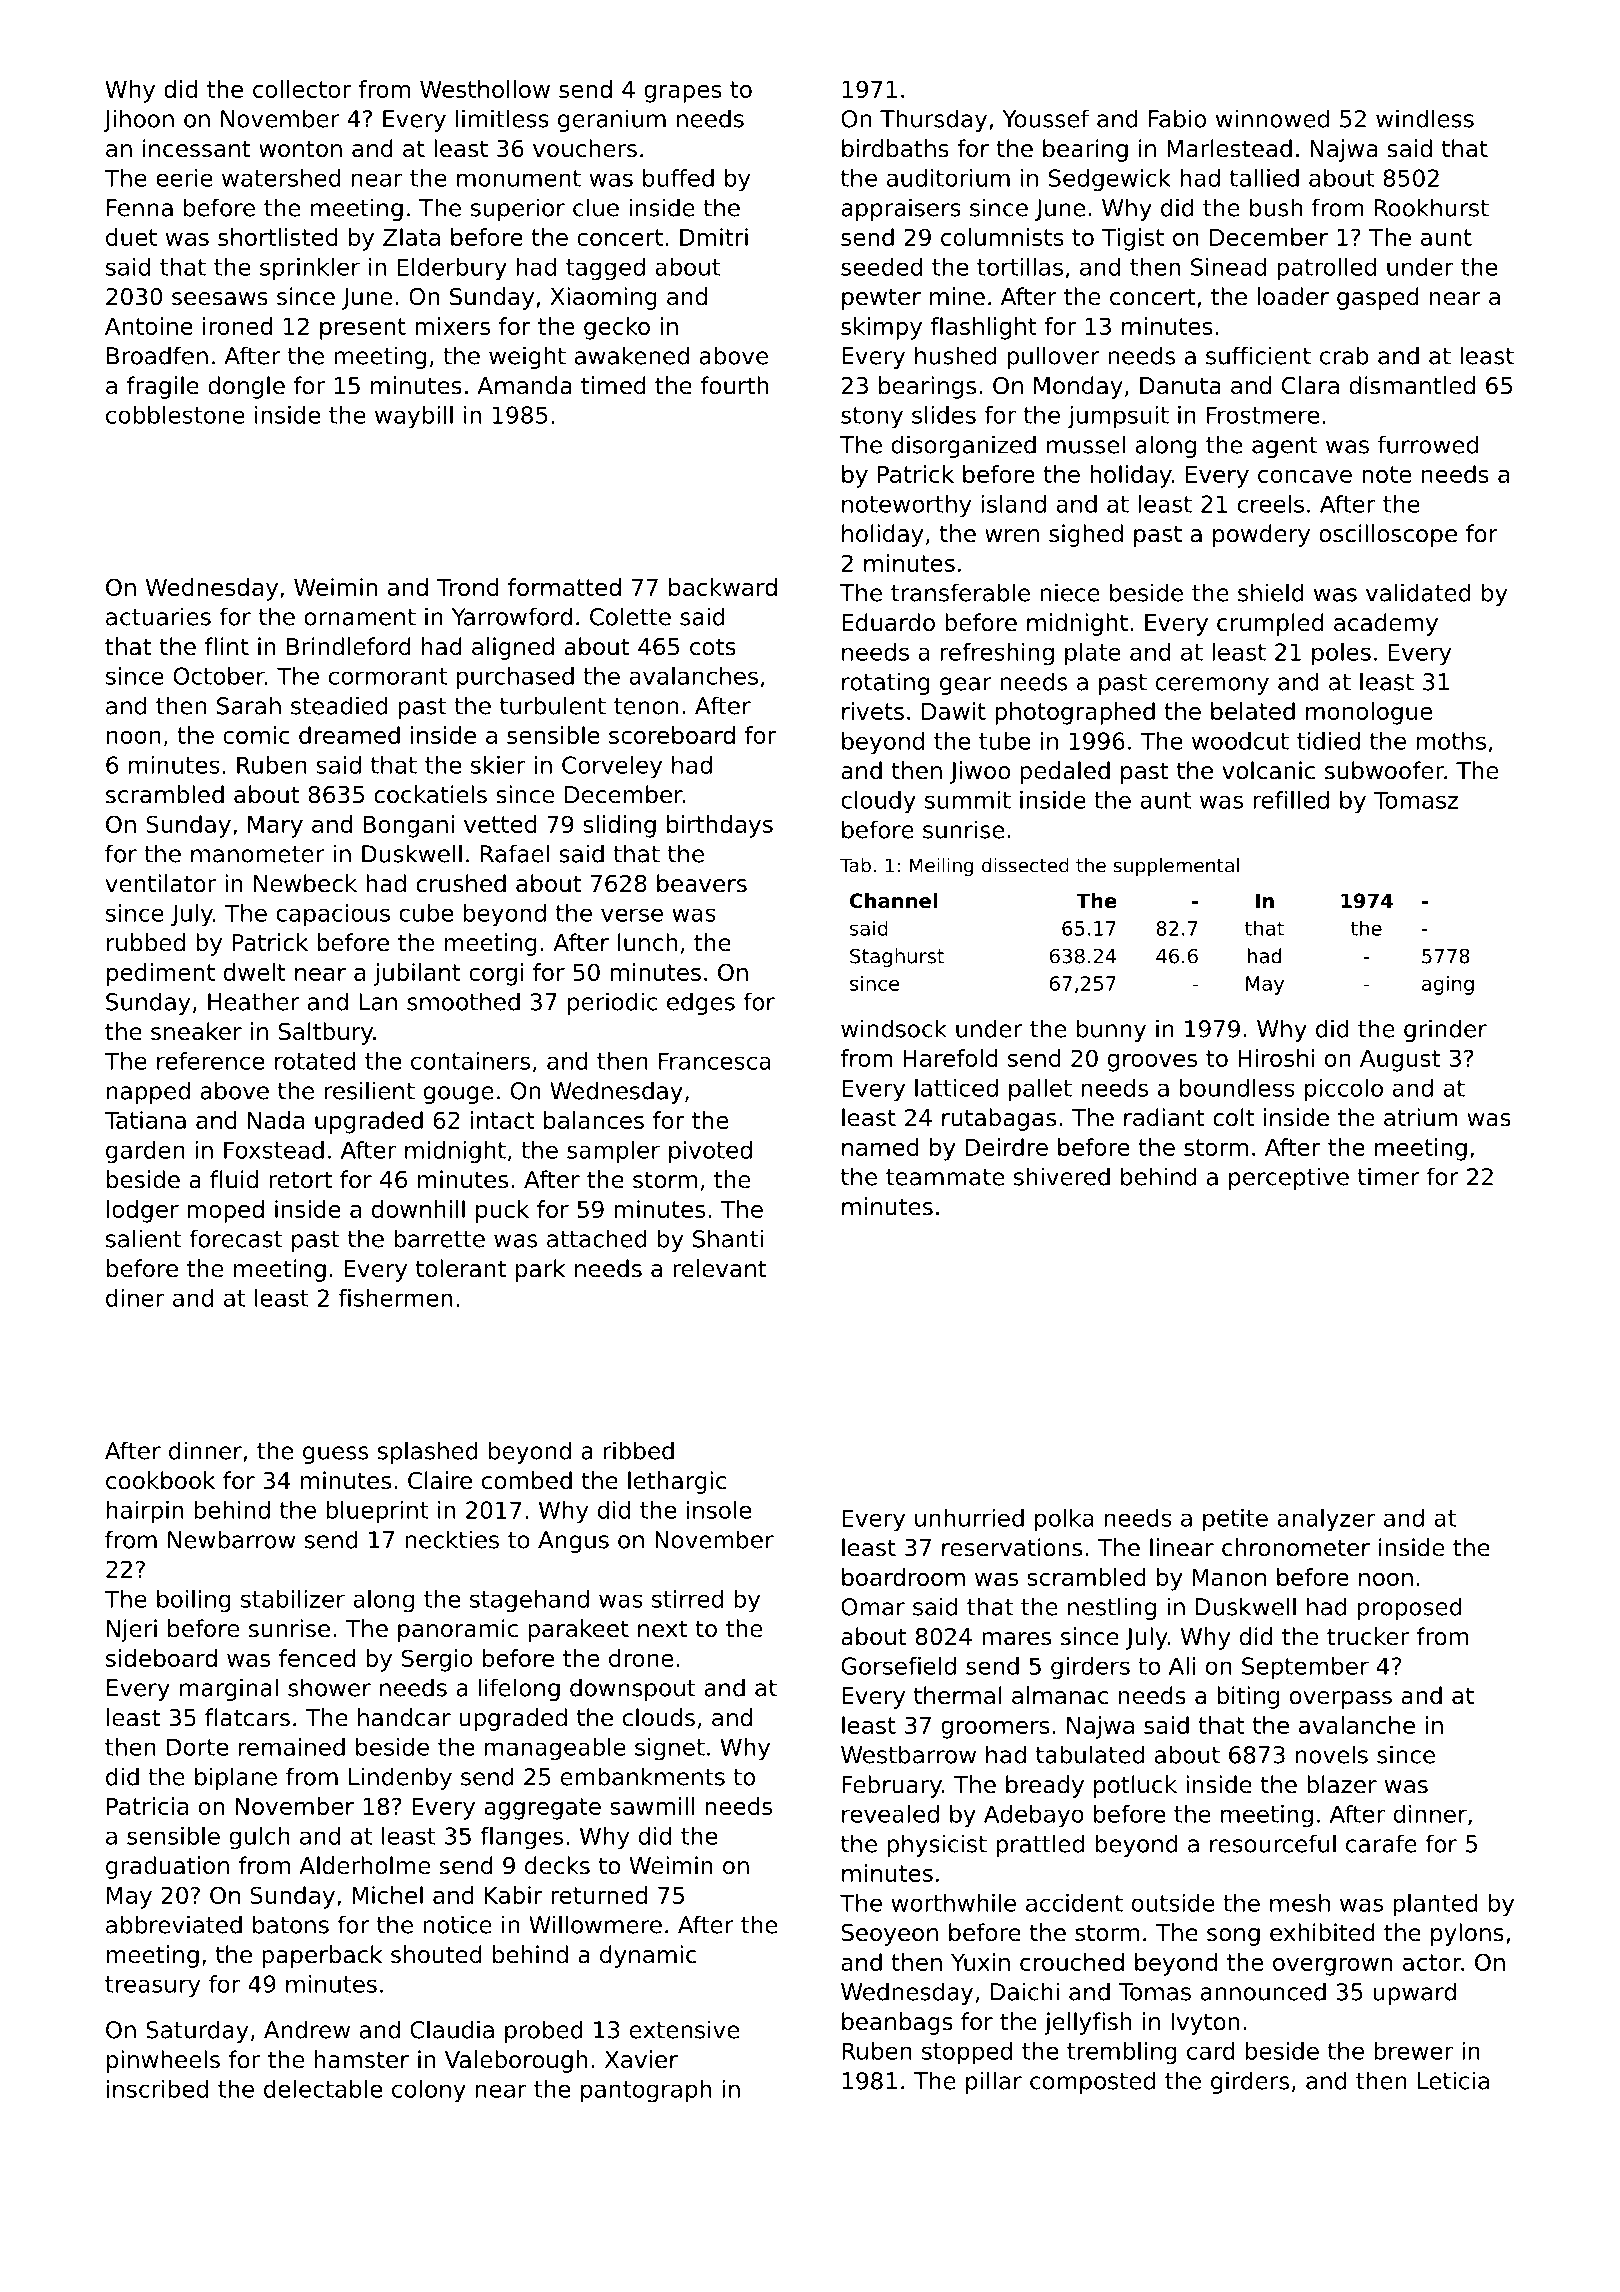 The image size is (1620, 2292). What do you see at coordinates (452, 1539) in the screenshot?
I see `neckties` at bounding box center [452, 1539].
